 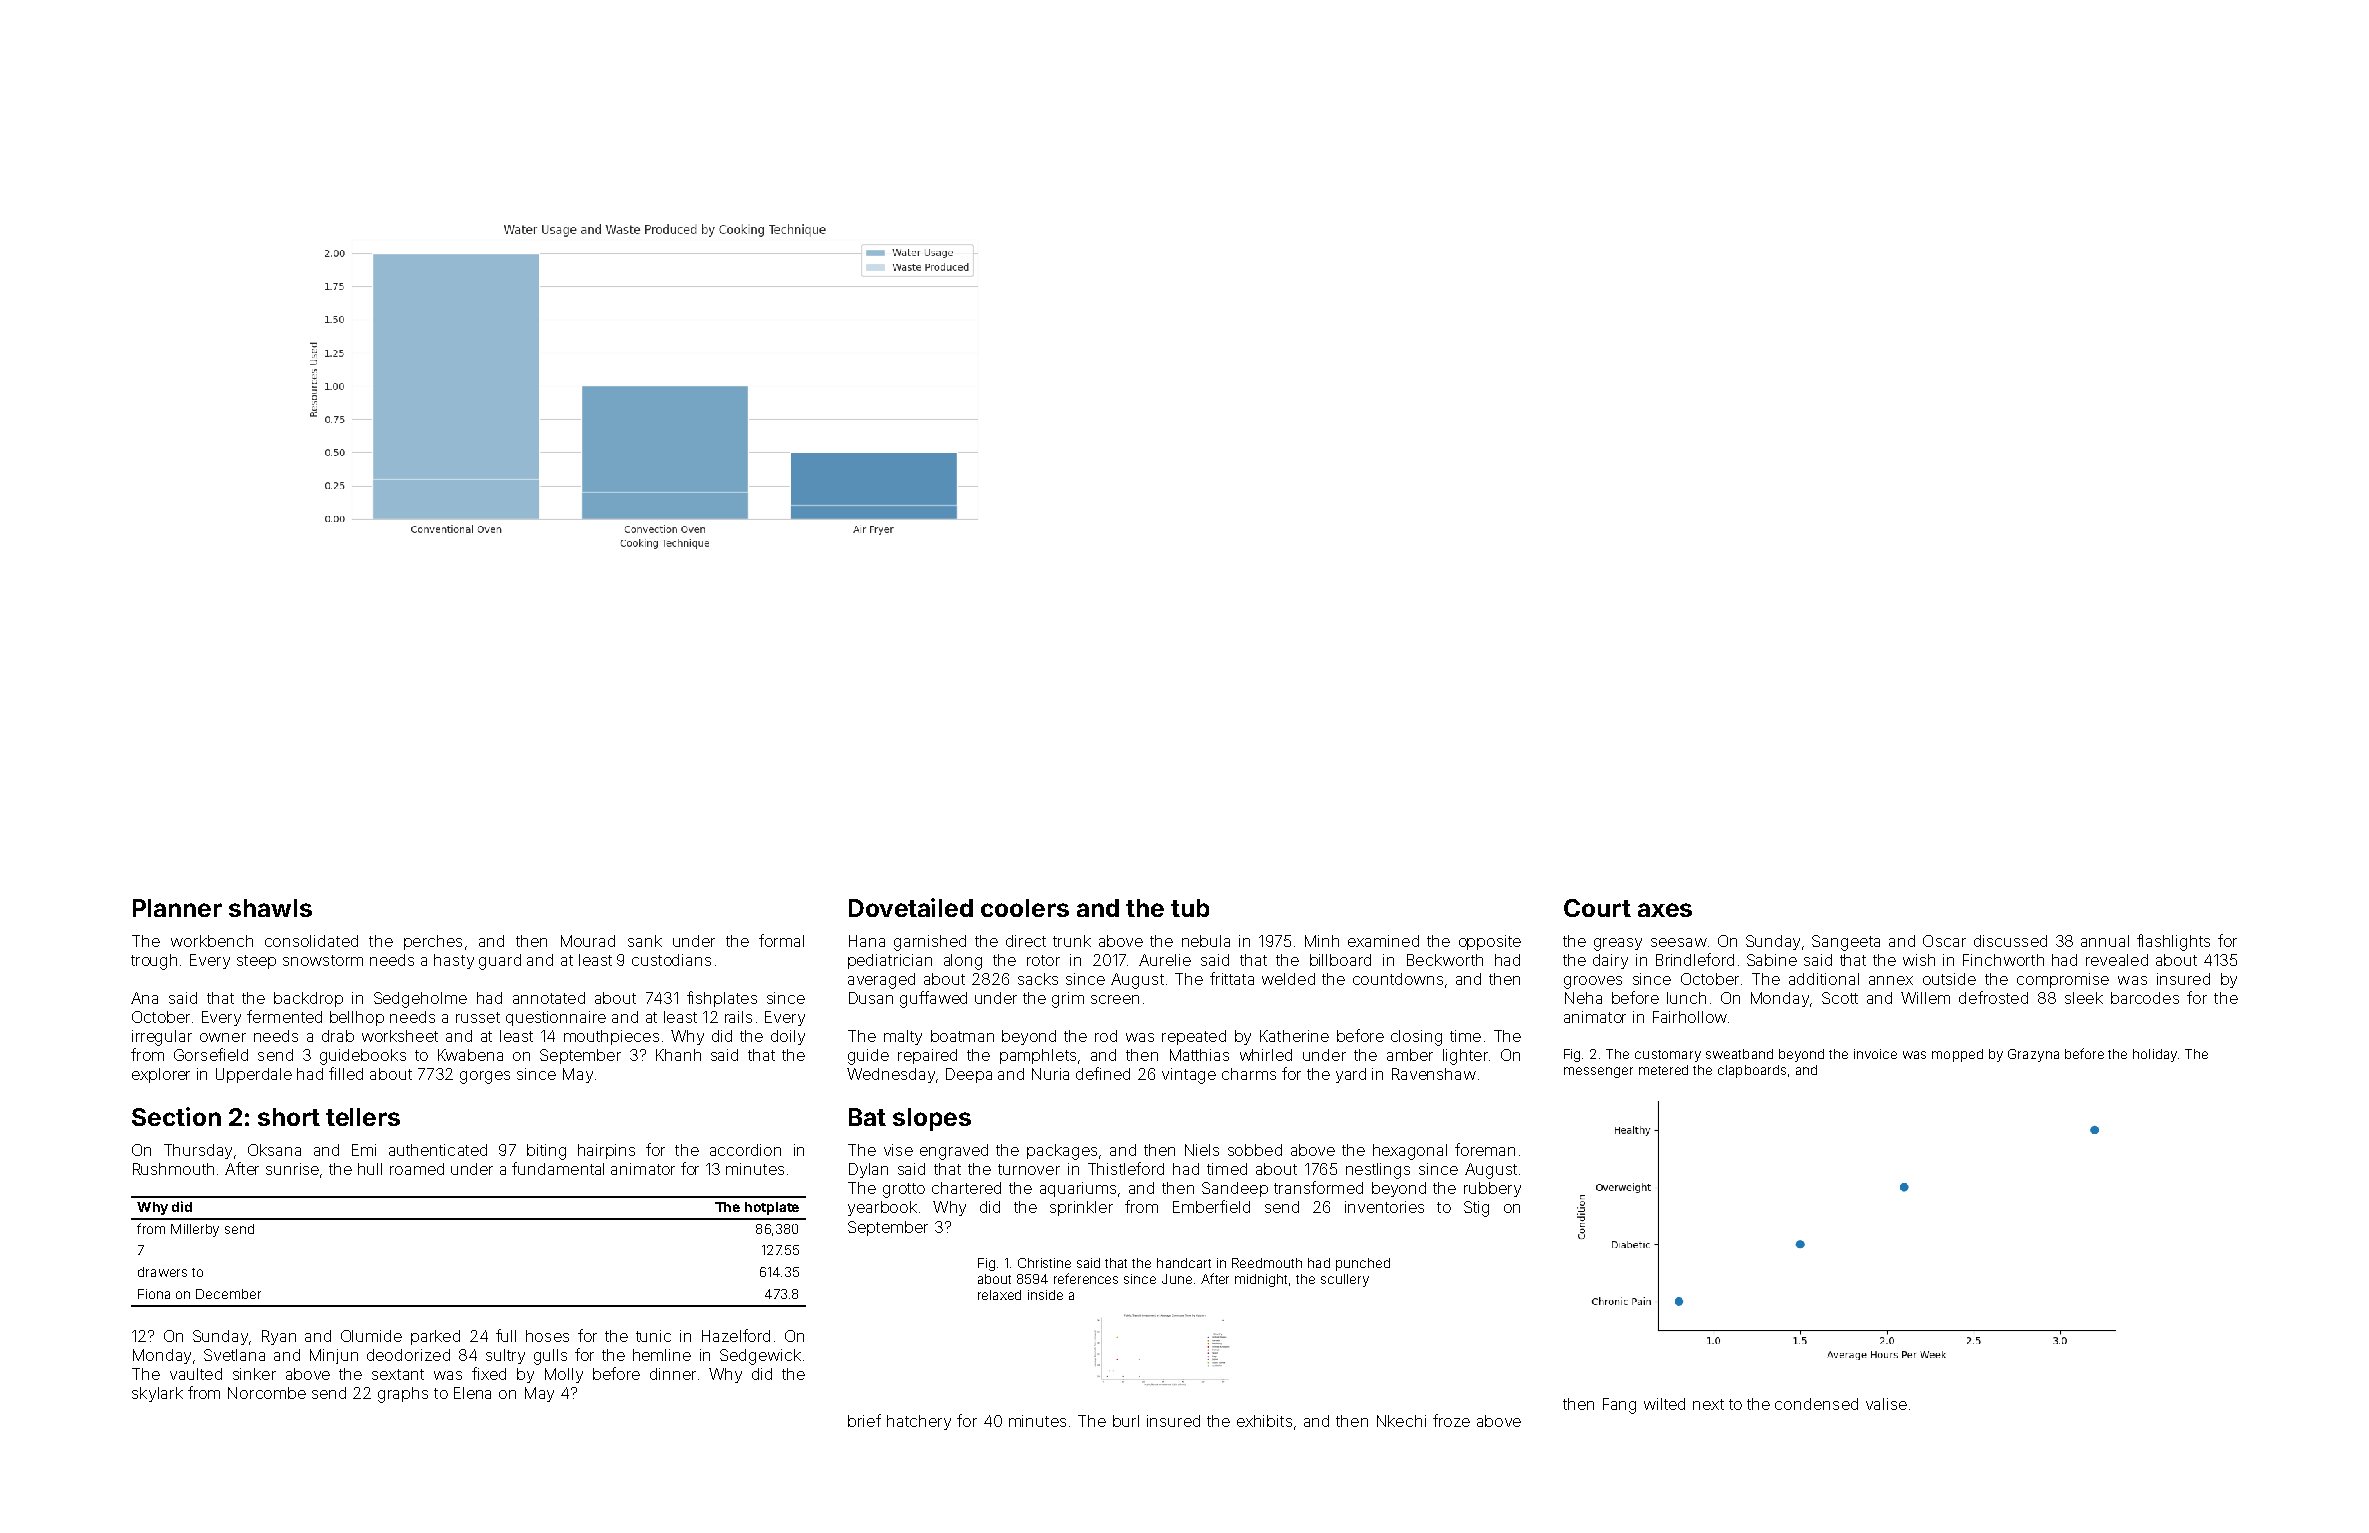 What do you see at coordinates (1476, 1209) in the screenshot?
I see `Stig` at bounding box center [1476, 1209].
